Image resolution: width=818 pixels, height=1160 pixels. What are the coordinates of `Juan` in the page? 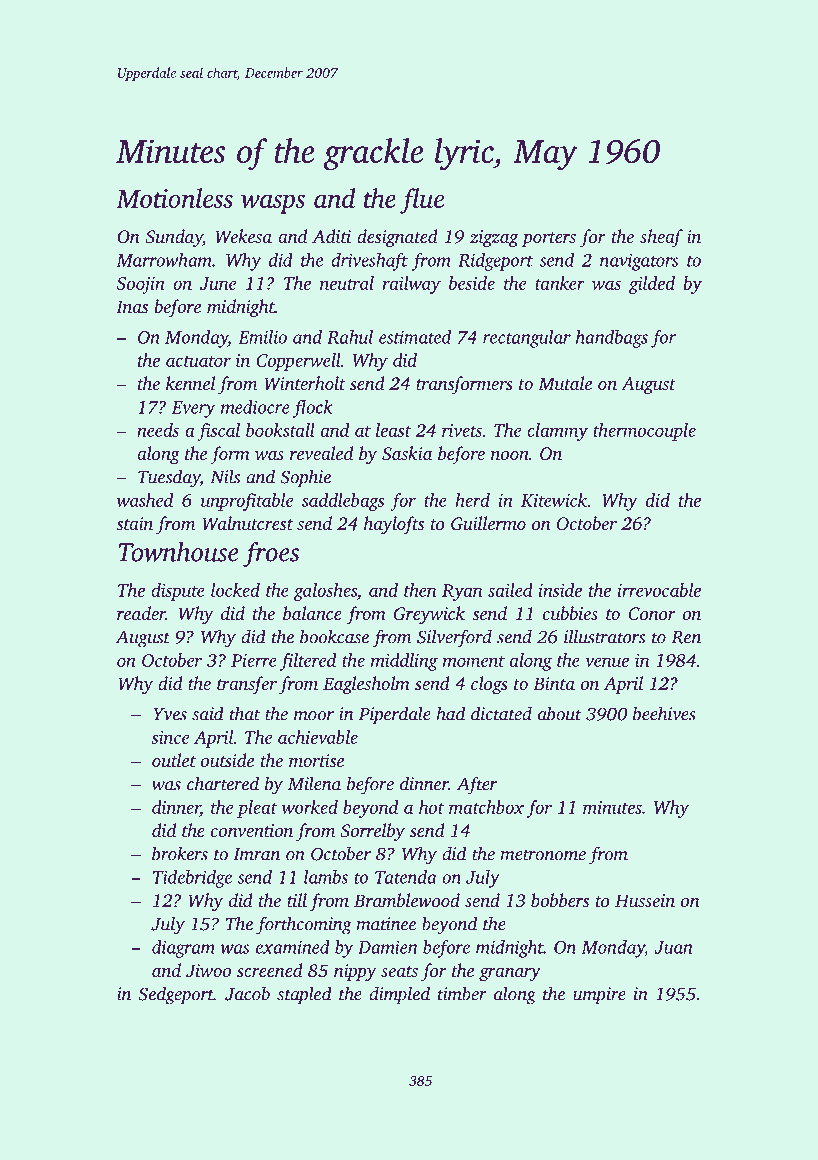 It's located at (674, 947).
